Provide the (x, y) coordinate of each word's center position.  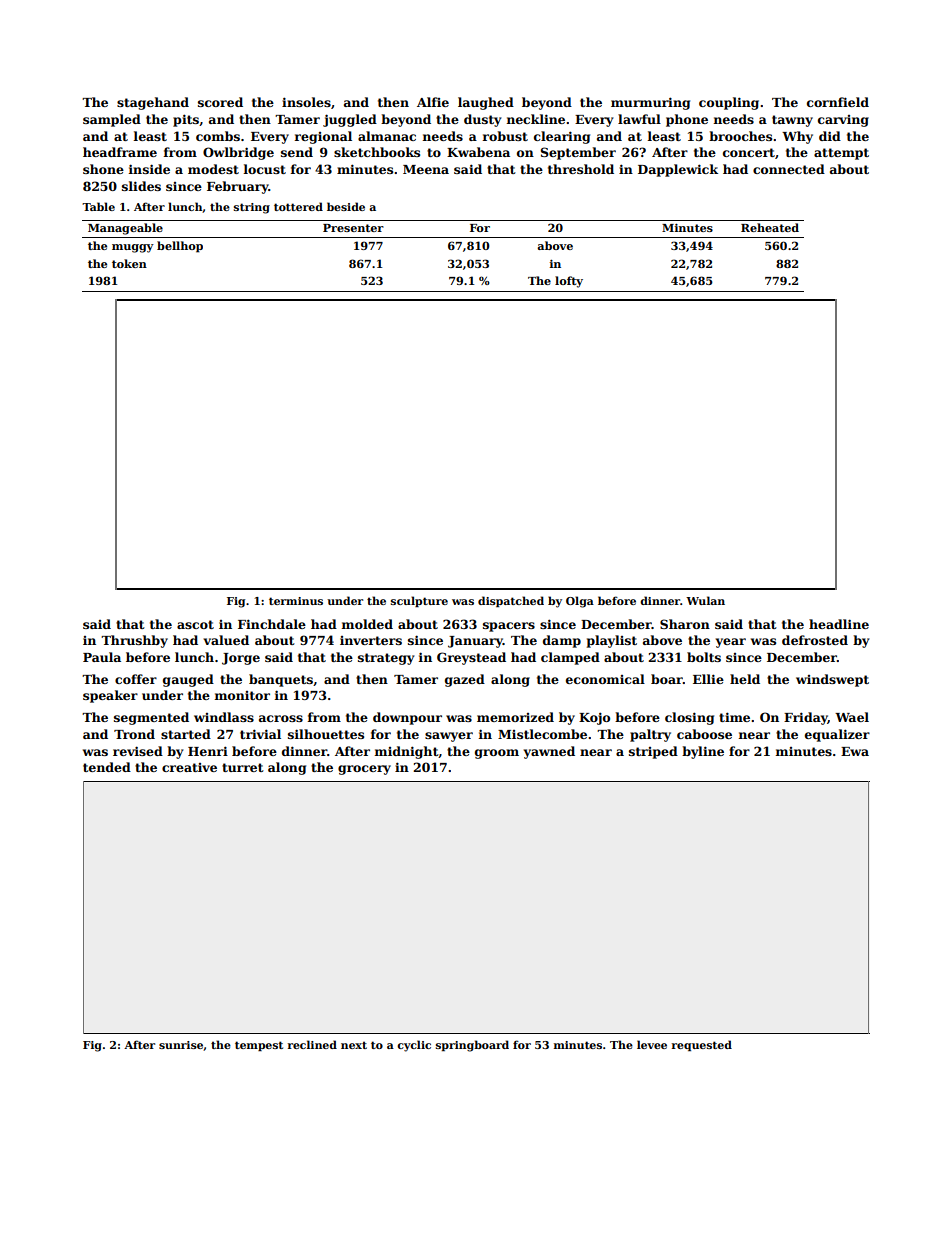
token (129, 263)
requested (702, 1045)
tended (107, 767)
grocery (364, 770)
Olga (580, 602)
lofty (569, 282)
